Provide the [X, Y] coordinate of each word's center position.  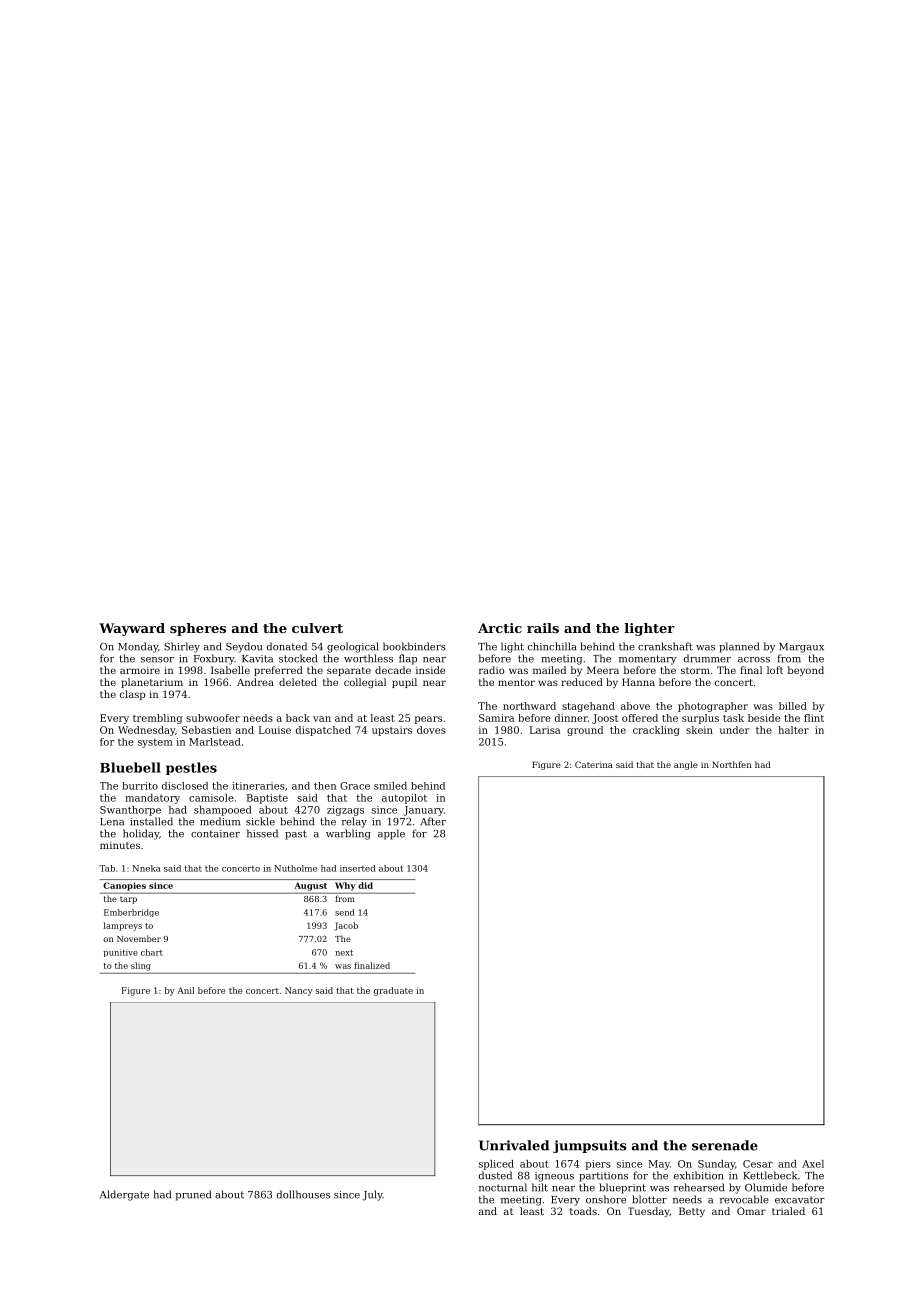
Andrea [255, 682]
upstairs [392, 731]
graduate [393, 991]
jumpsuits [590, 1146]
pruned [193, 1195]
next [344, 953]
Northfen [732, 764]
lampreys [123, 926]
